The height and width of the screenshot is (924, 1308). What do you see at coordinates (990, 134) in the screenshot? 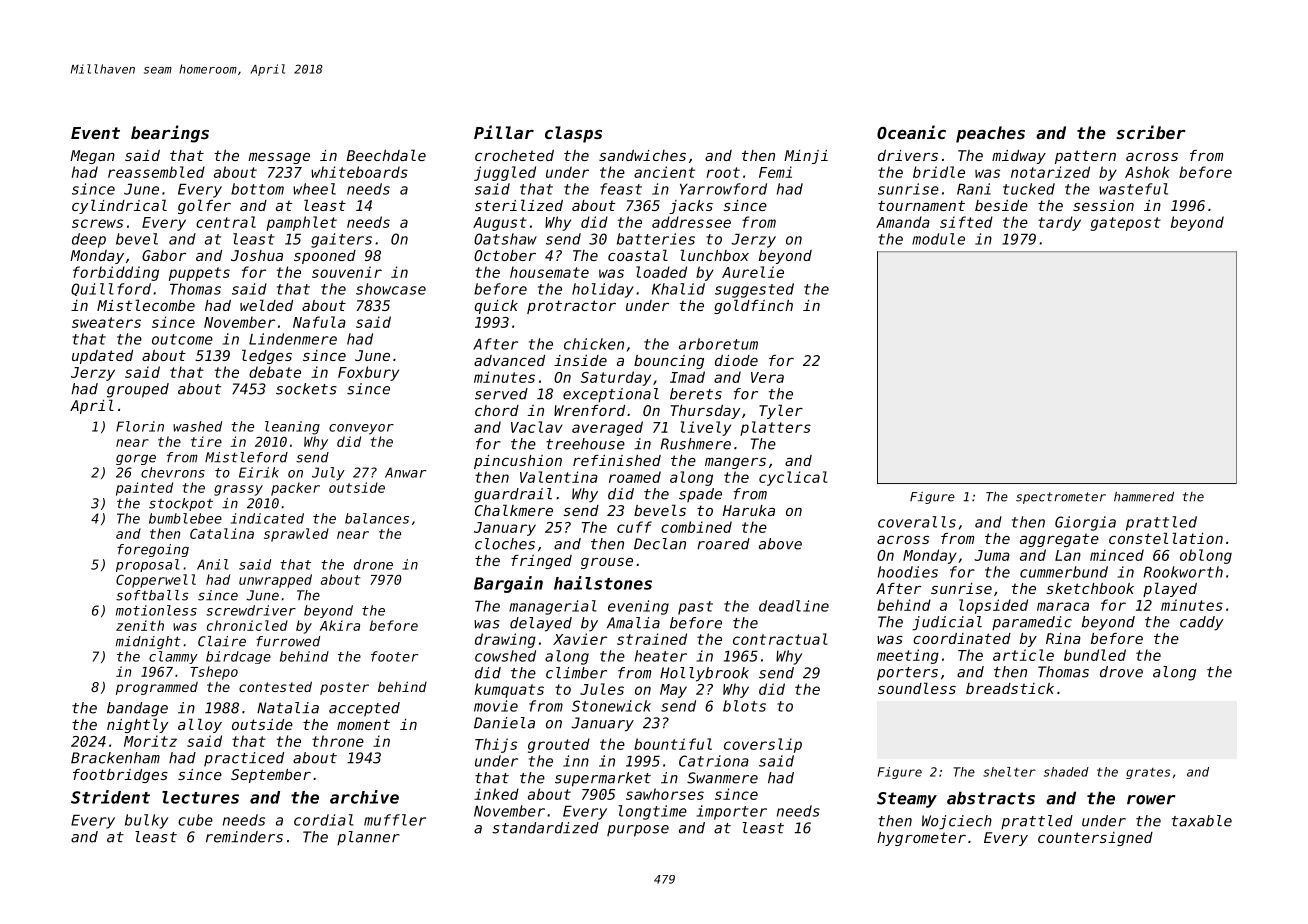
I see `peaches` at bounding box center [990, 134].
